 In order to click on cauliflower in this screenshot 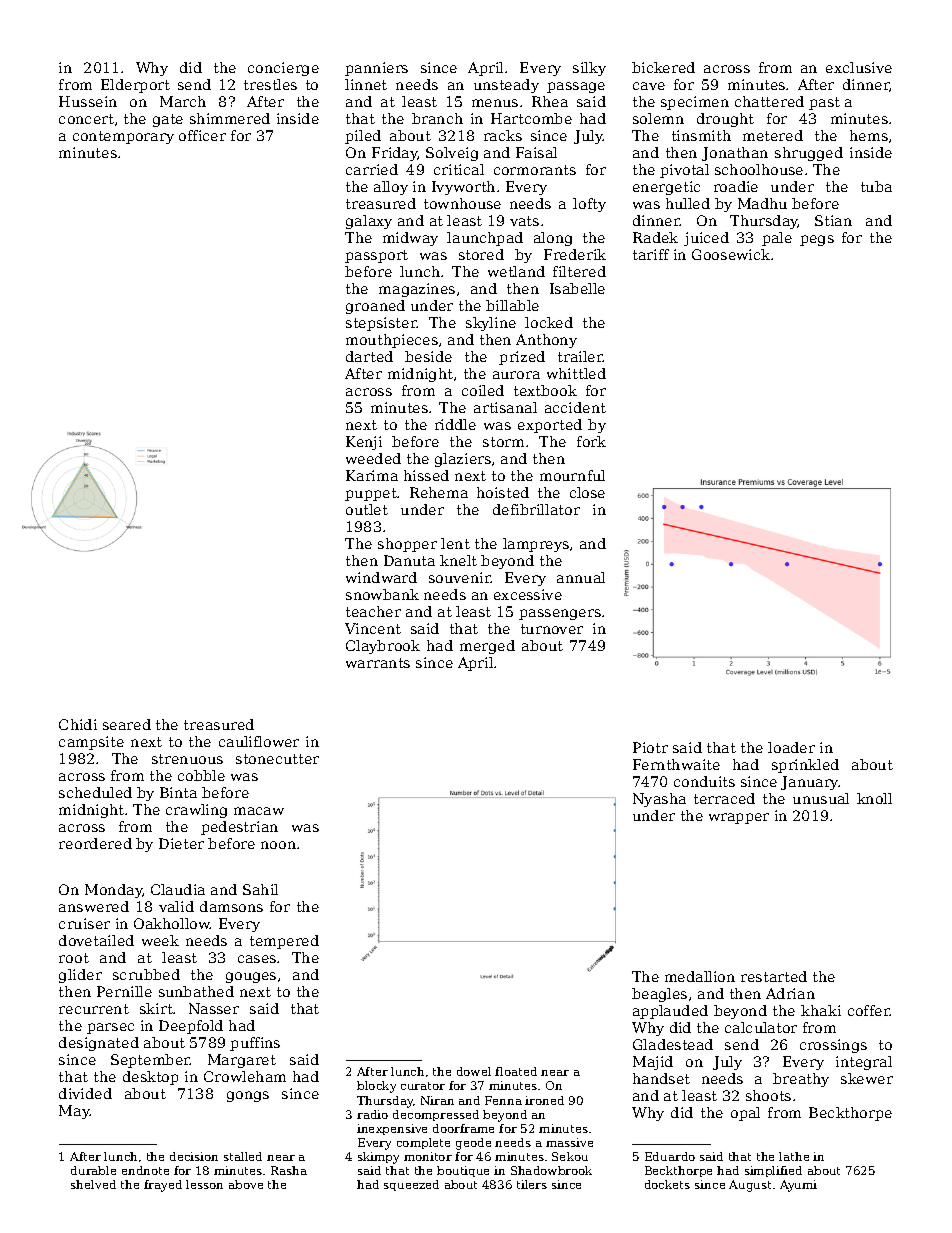, I will do `click(259, 741)`.
